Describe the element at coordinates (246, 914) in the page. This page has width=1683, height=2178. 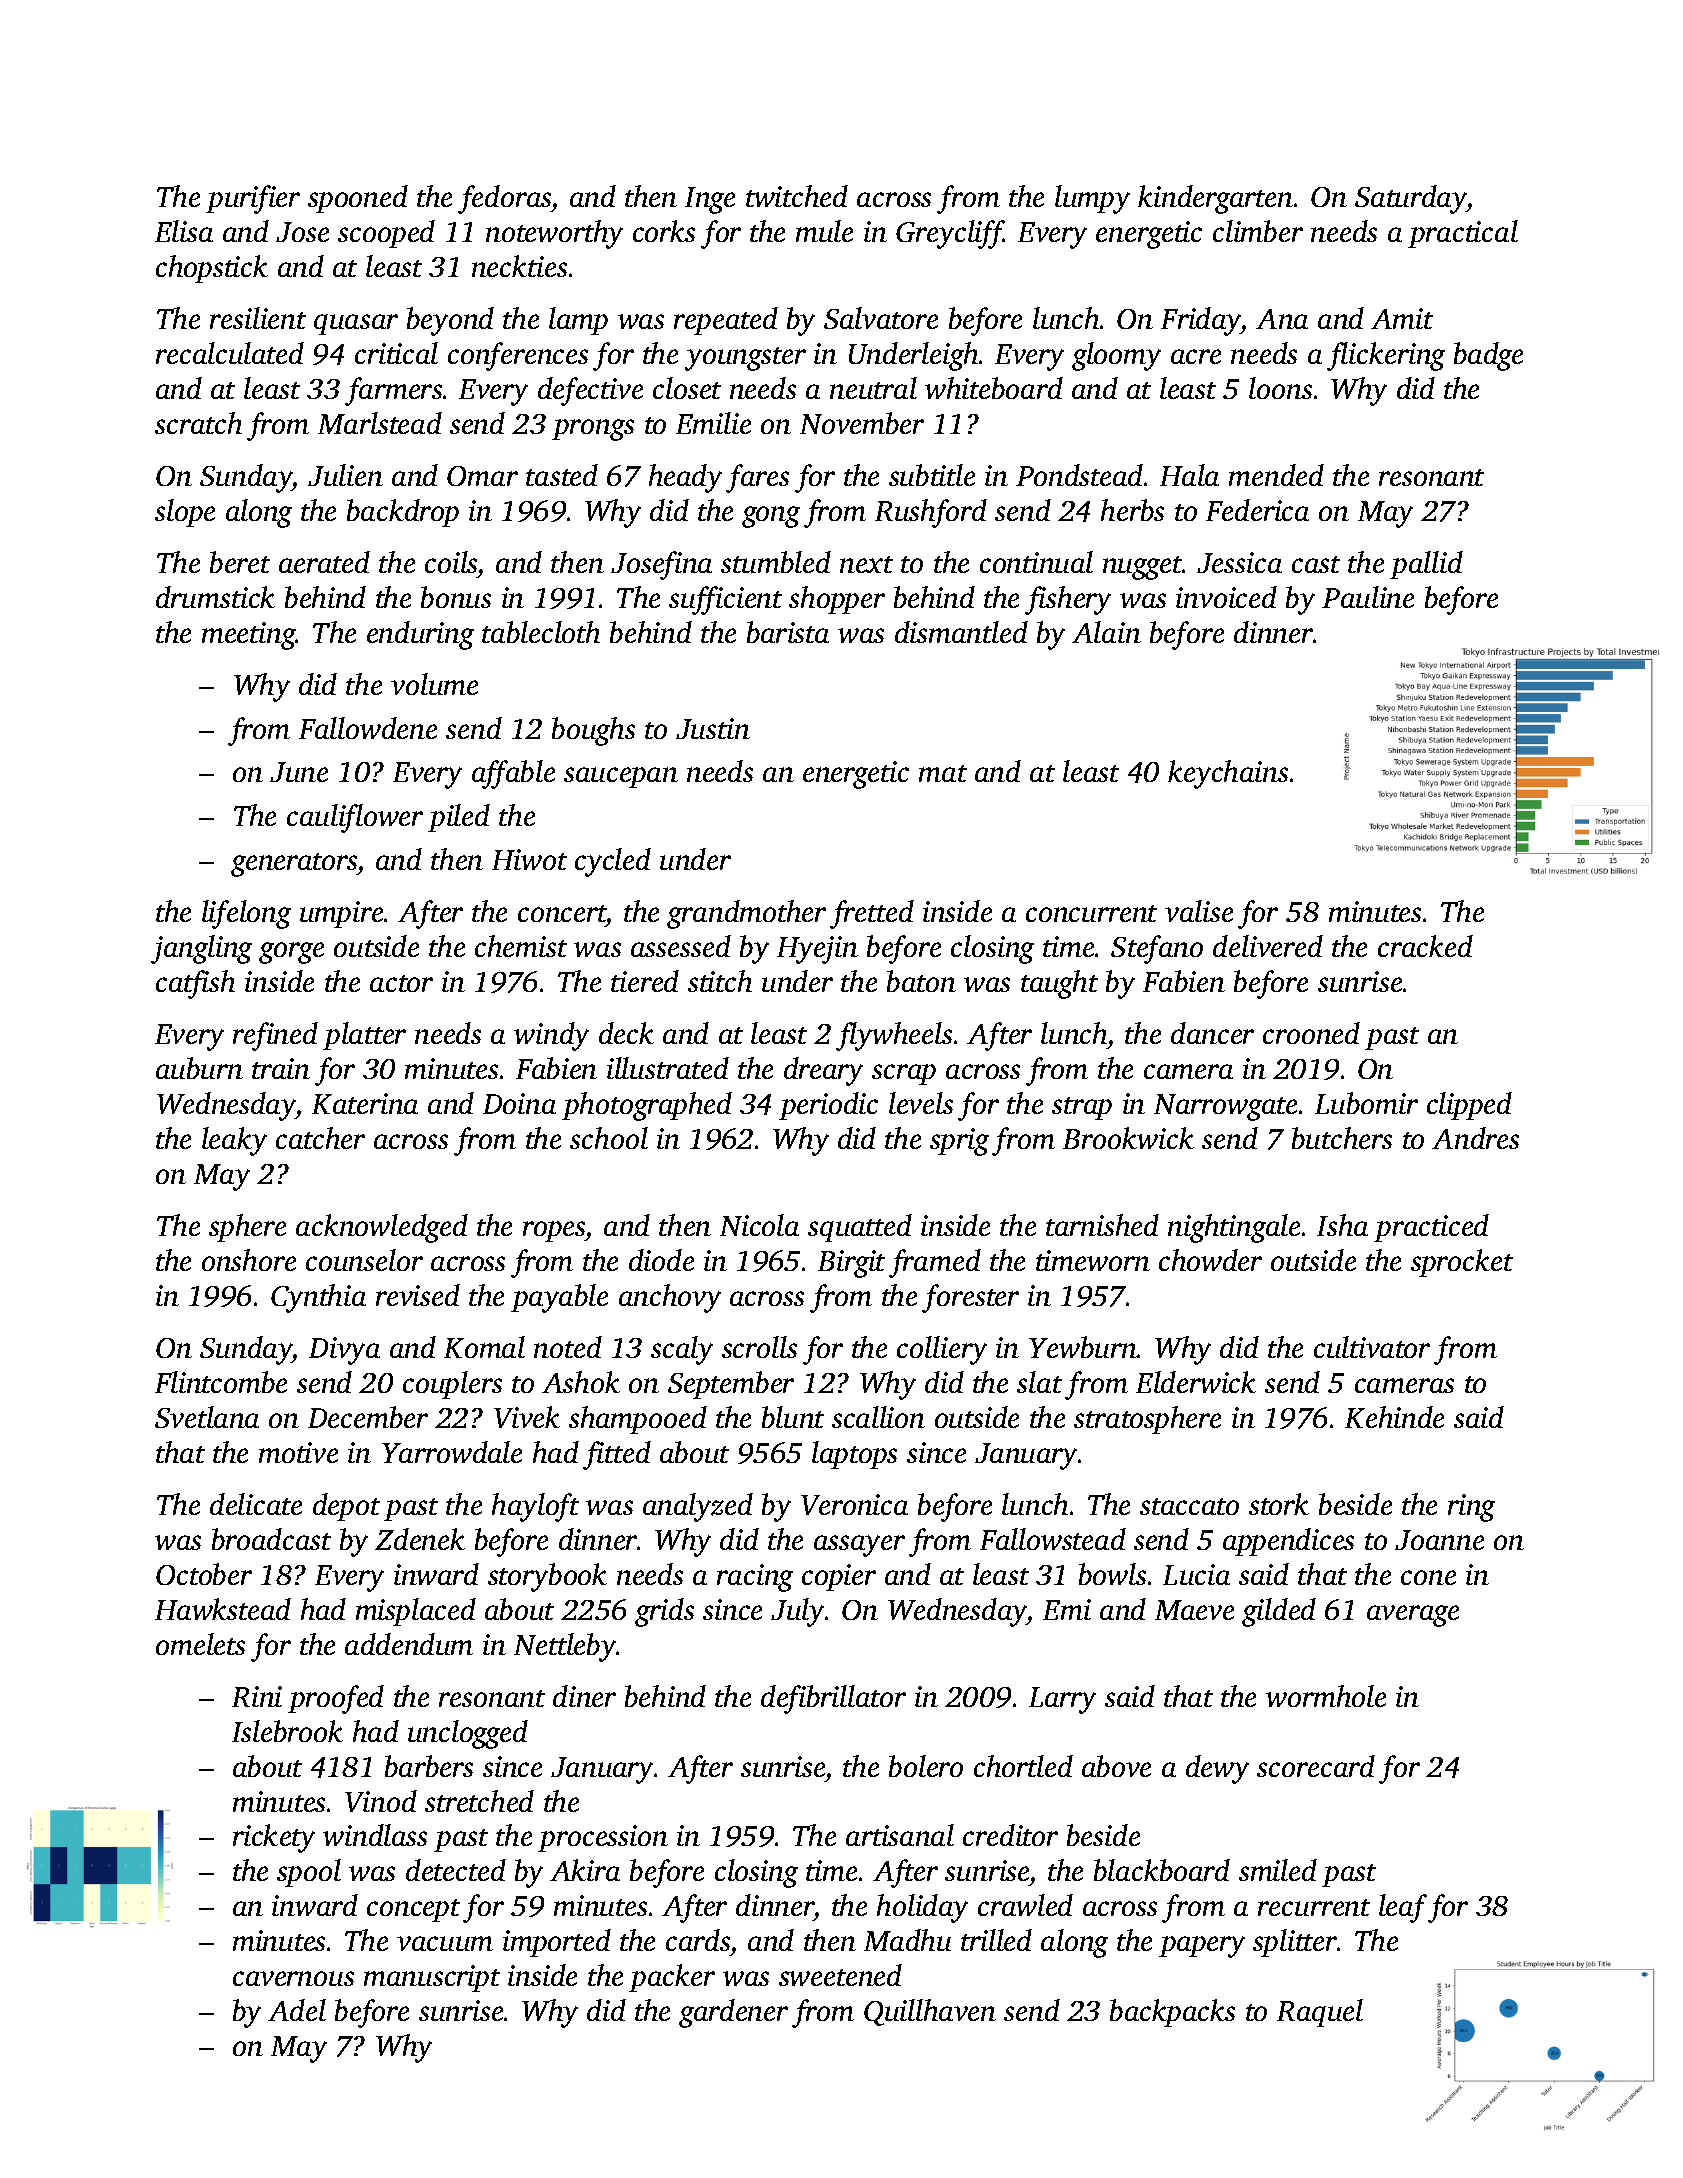
I see `lifelong` at that location.
